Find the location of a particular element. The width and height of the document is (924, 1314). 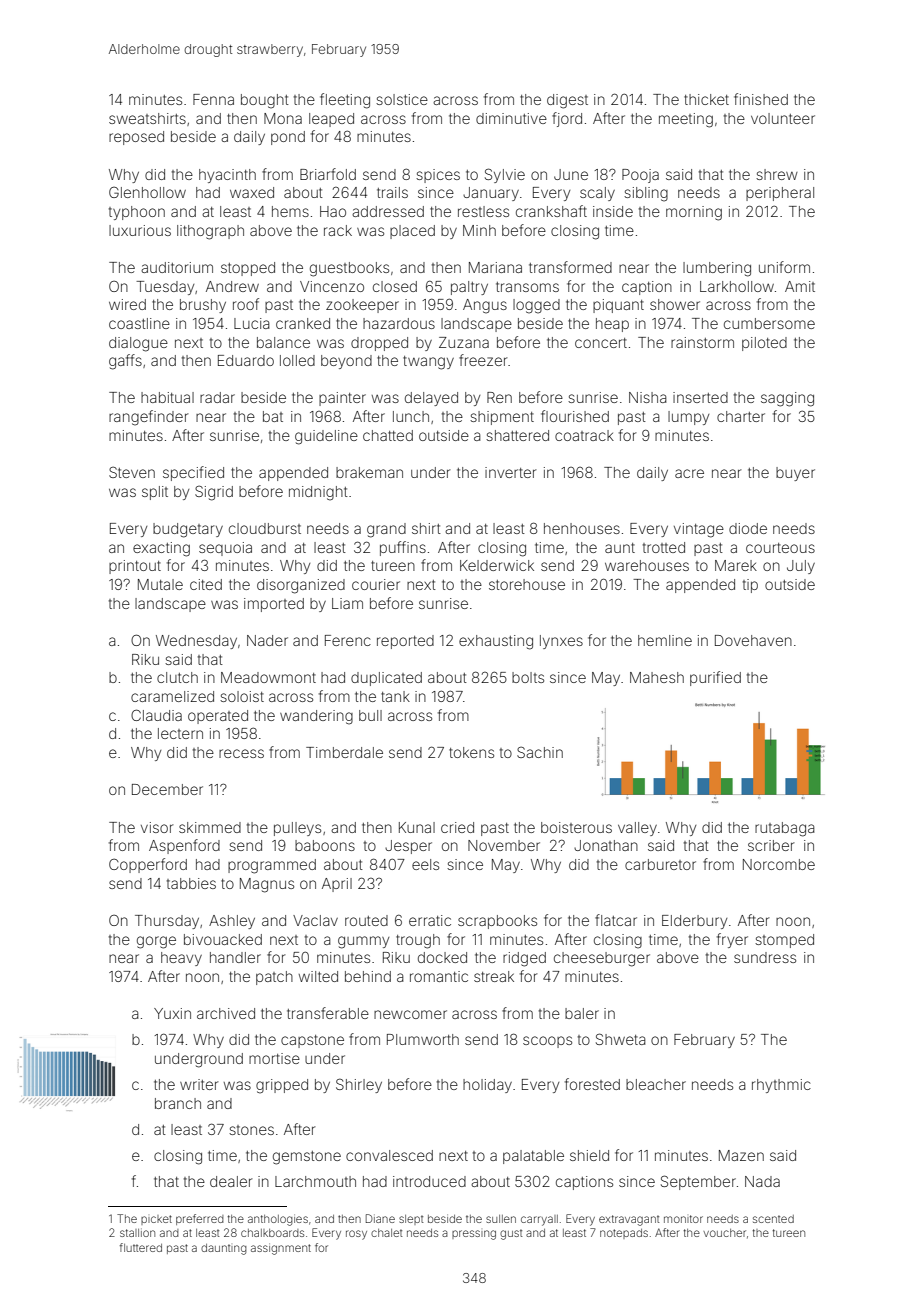

transoms is located at coordinates (527, 287).
